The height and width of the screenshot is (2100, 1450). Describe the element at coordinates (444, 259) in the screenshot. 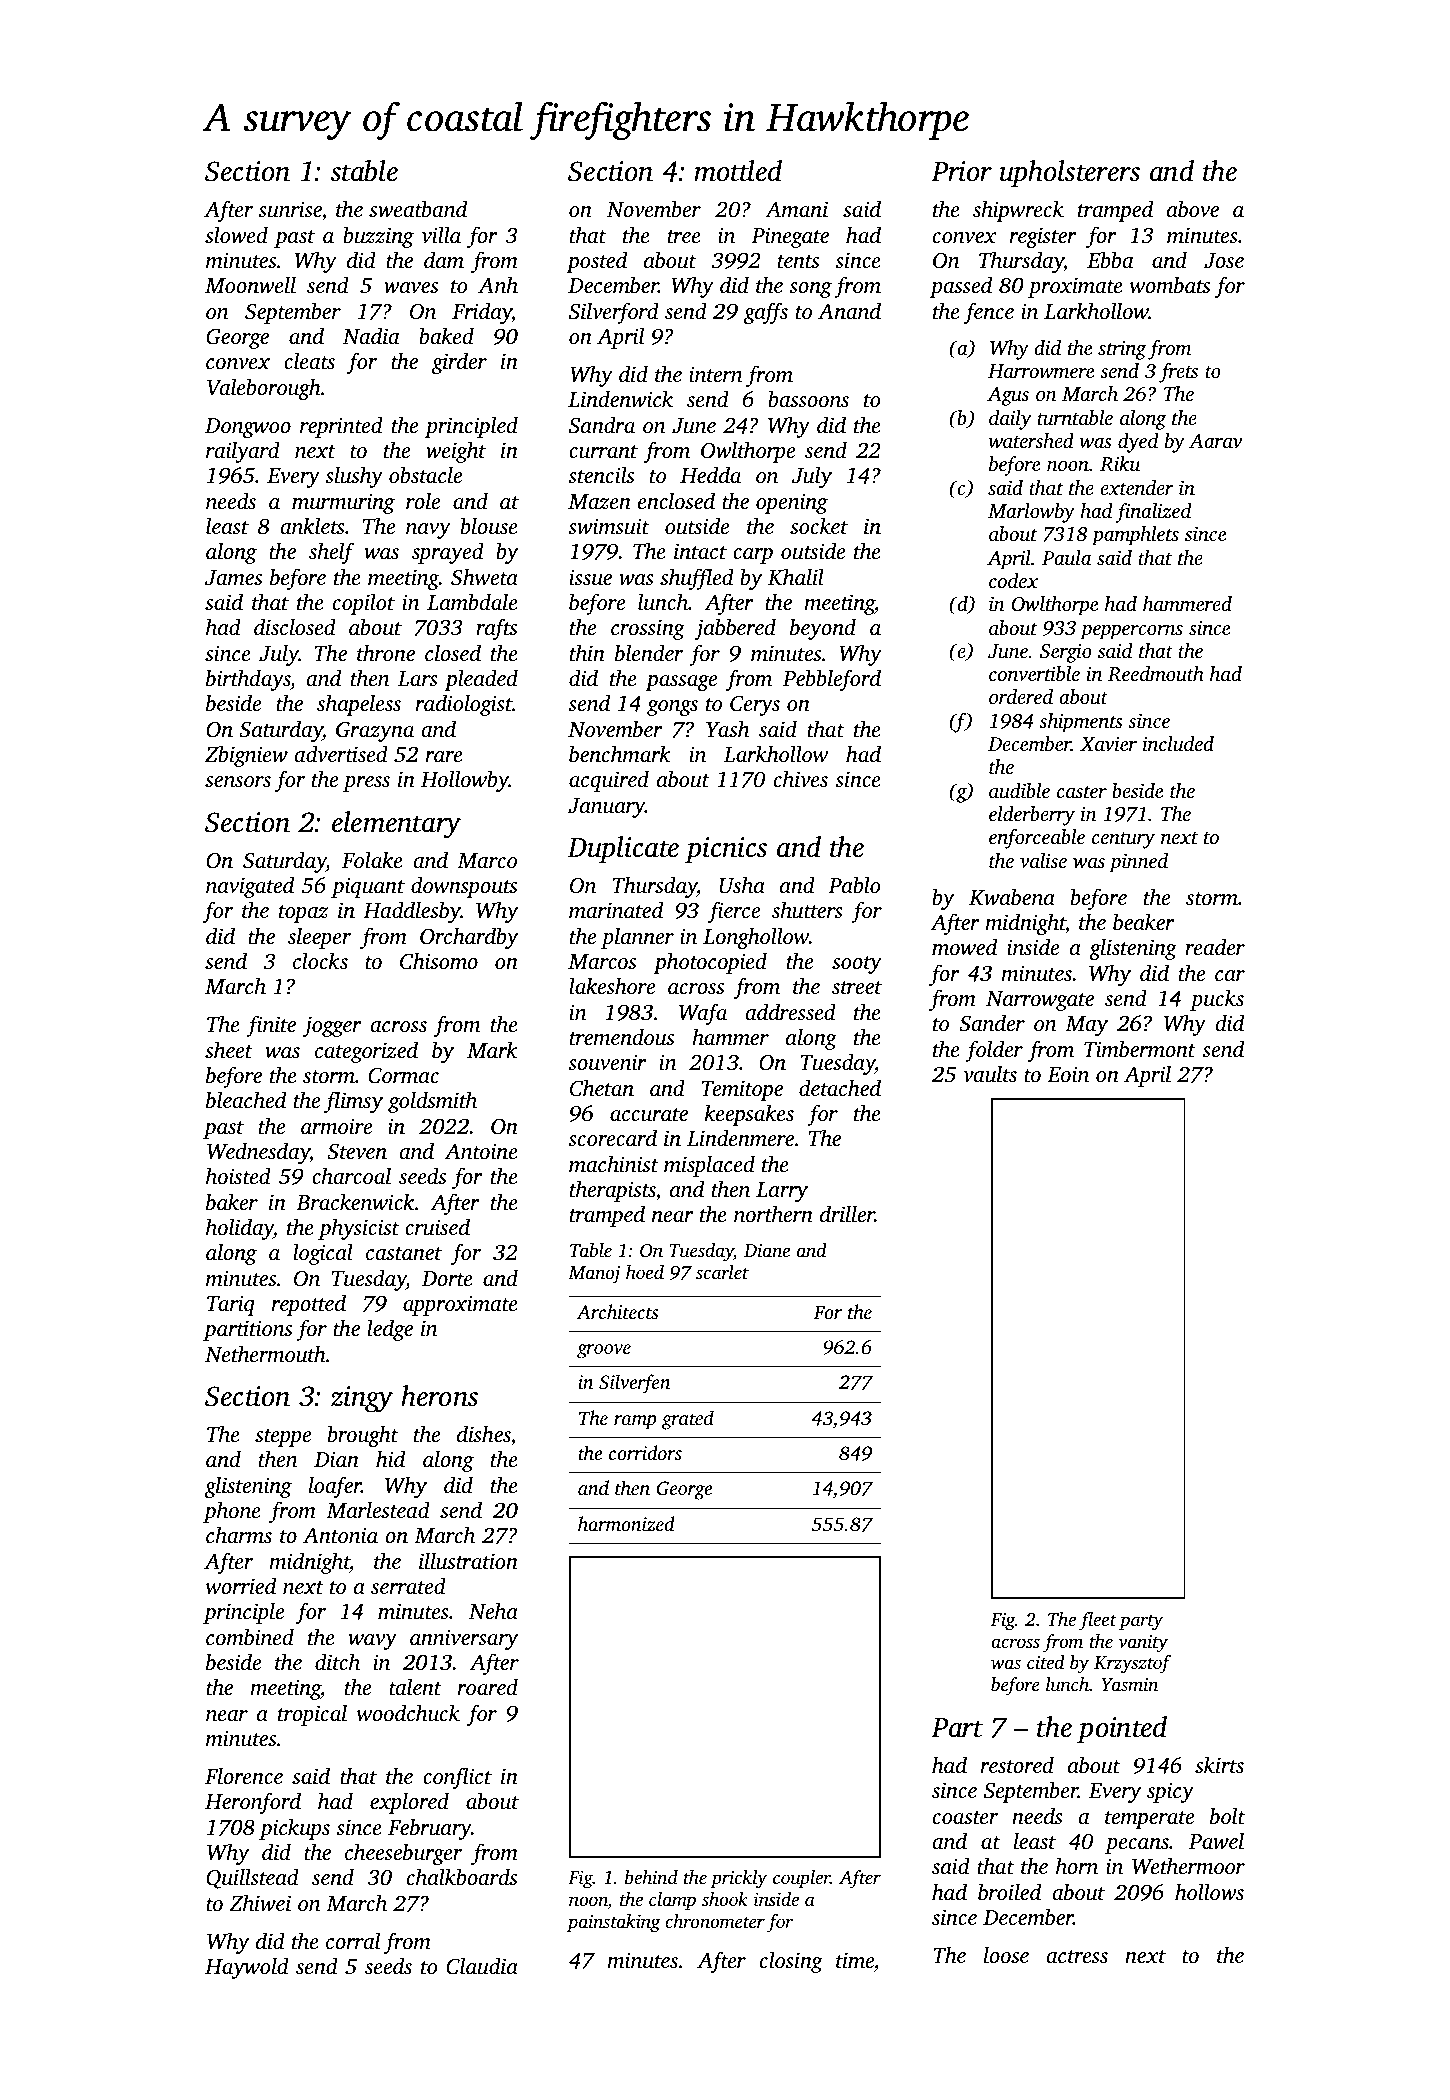

I see `dam` at that location.
